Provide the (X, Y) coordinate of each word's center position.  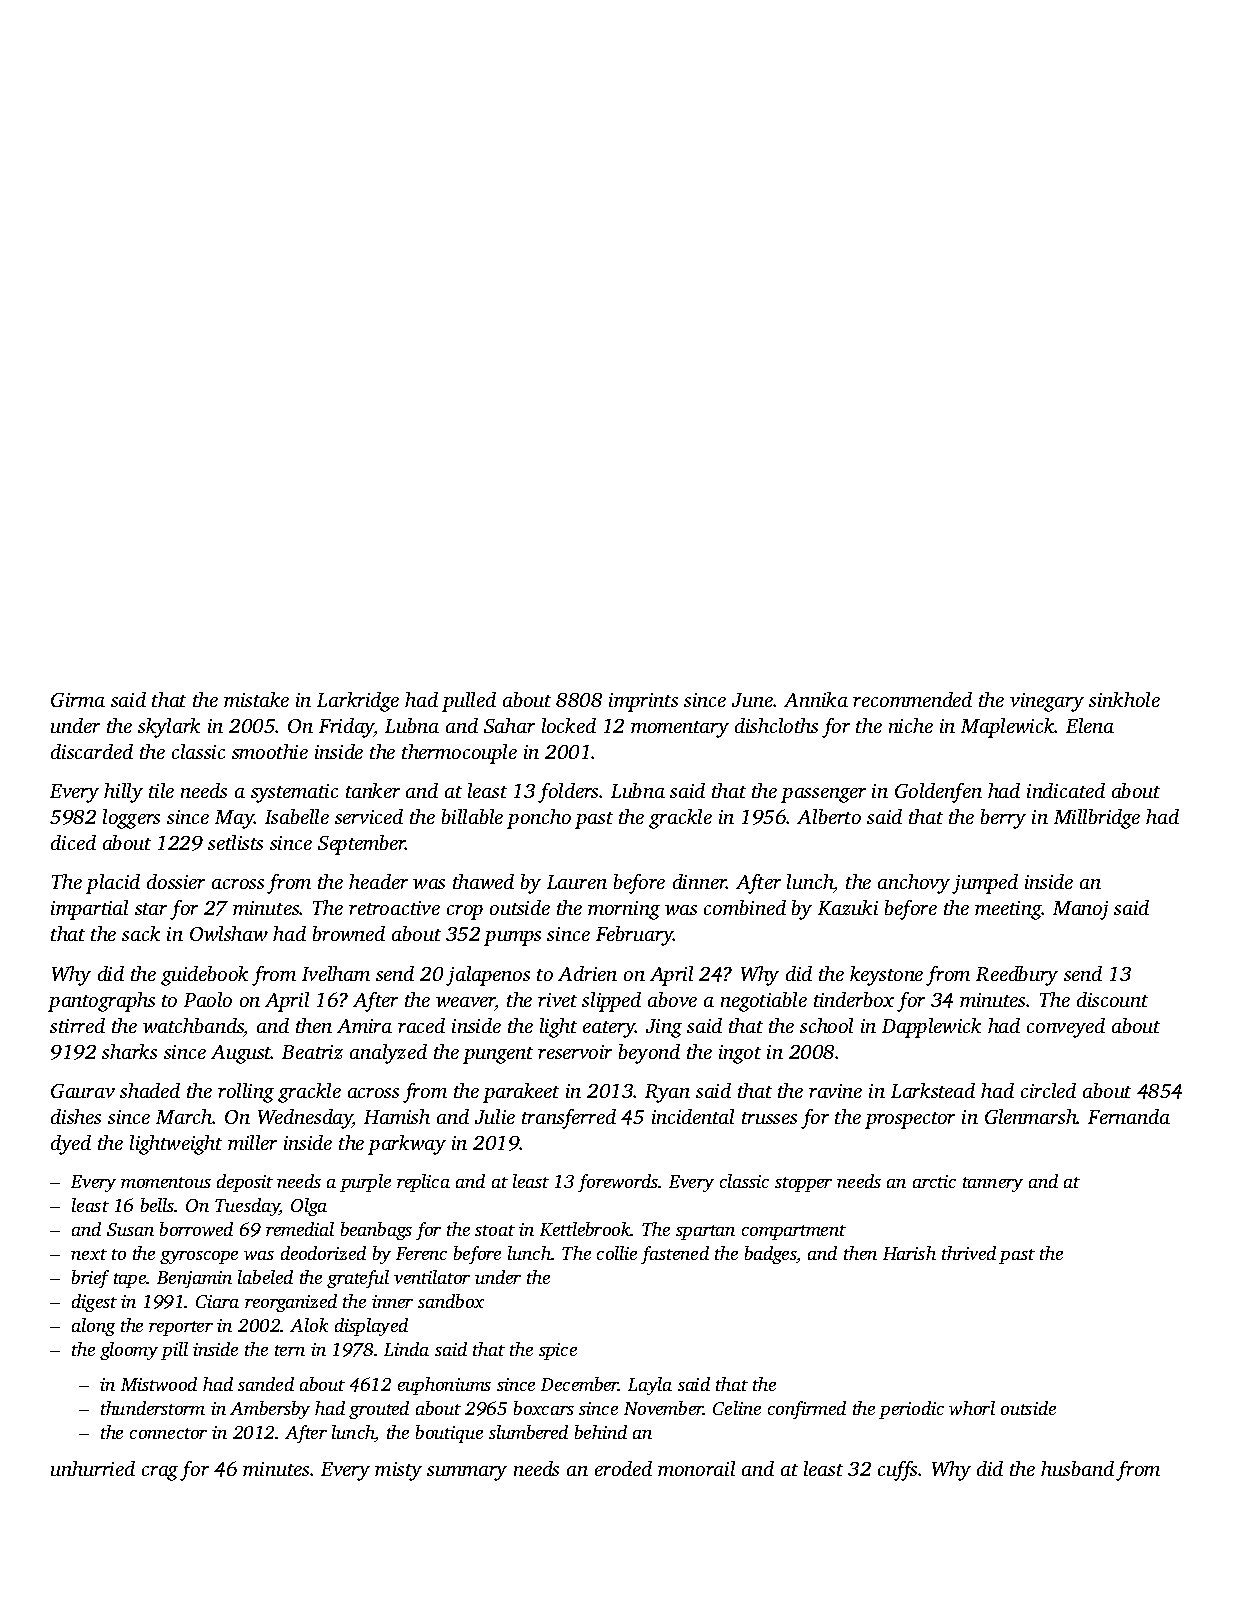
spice (558, 1351)
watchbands (193, 1025)
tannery (993, 1184)
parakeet (521, 1093)
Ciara (217, 1301)
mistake (256, 699)
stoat (495, 1230)
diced (73, 842)
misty (398, 1471)
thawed (483, 881)
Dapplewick (931, 1028)
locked (569, 725)
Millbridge (1097, 819)
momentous (166, 1182)
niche (911, 725)
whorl (972, 1408)
